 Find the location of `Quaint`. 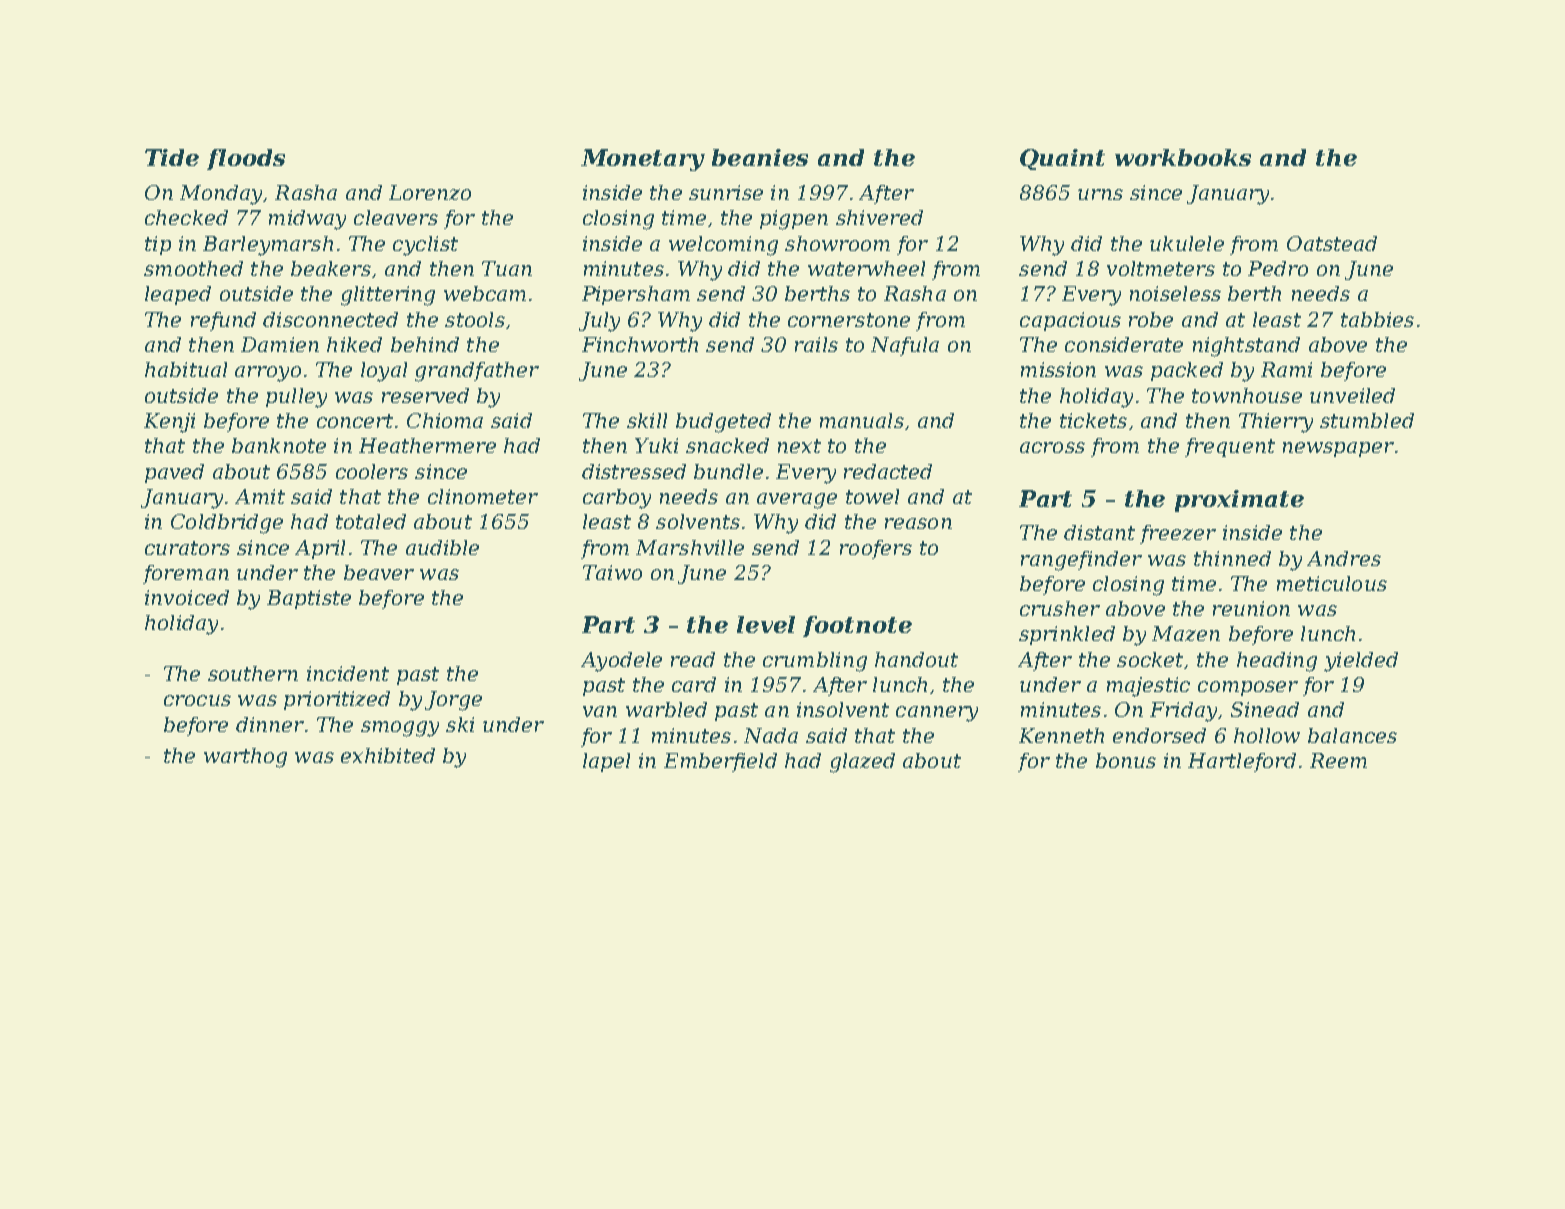

Quaint is located at coordinates (1062, 159).
